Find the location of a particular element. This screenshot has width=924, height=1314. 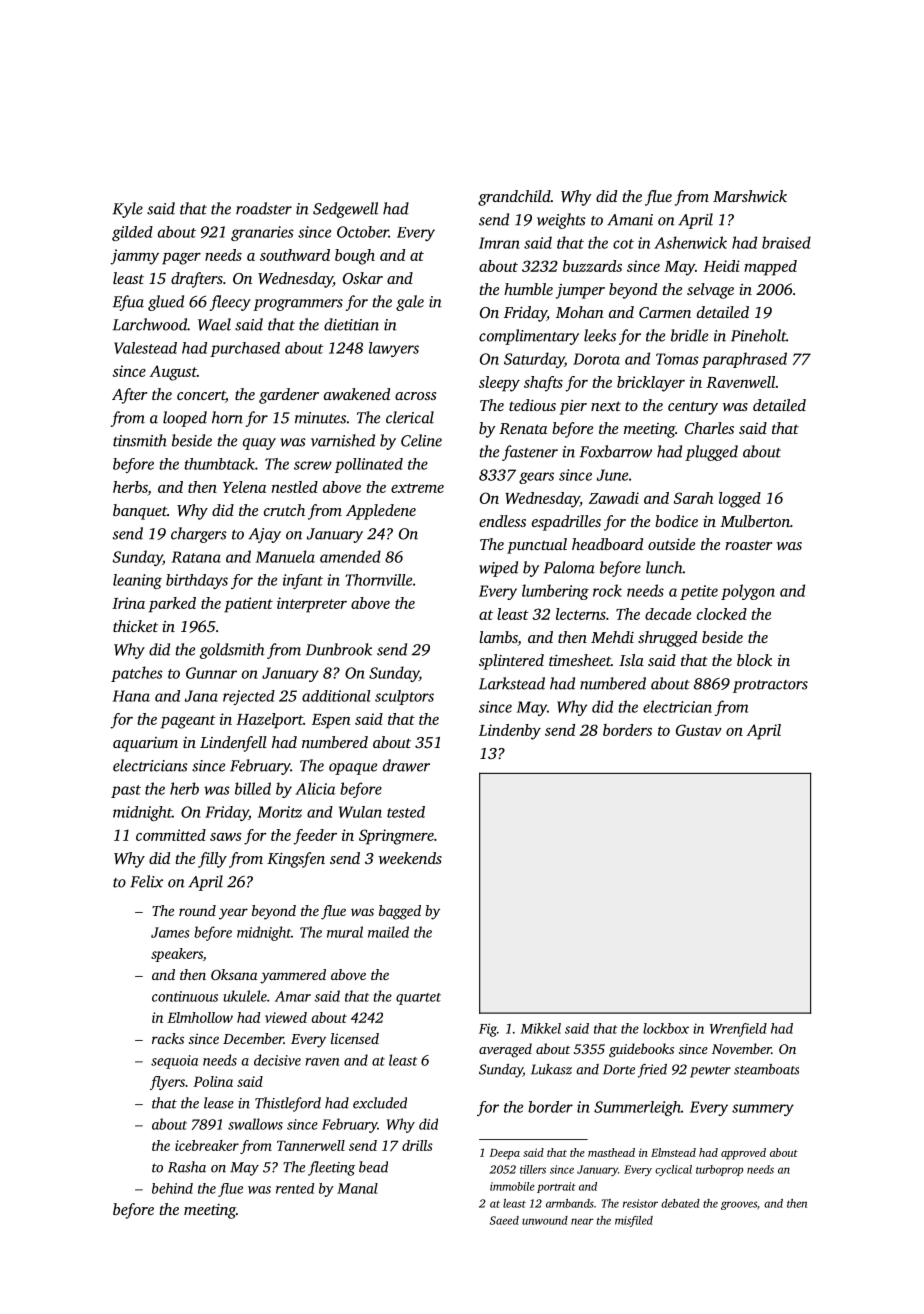

lawyers is located at coordinates (394, 349).
